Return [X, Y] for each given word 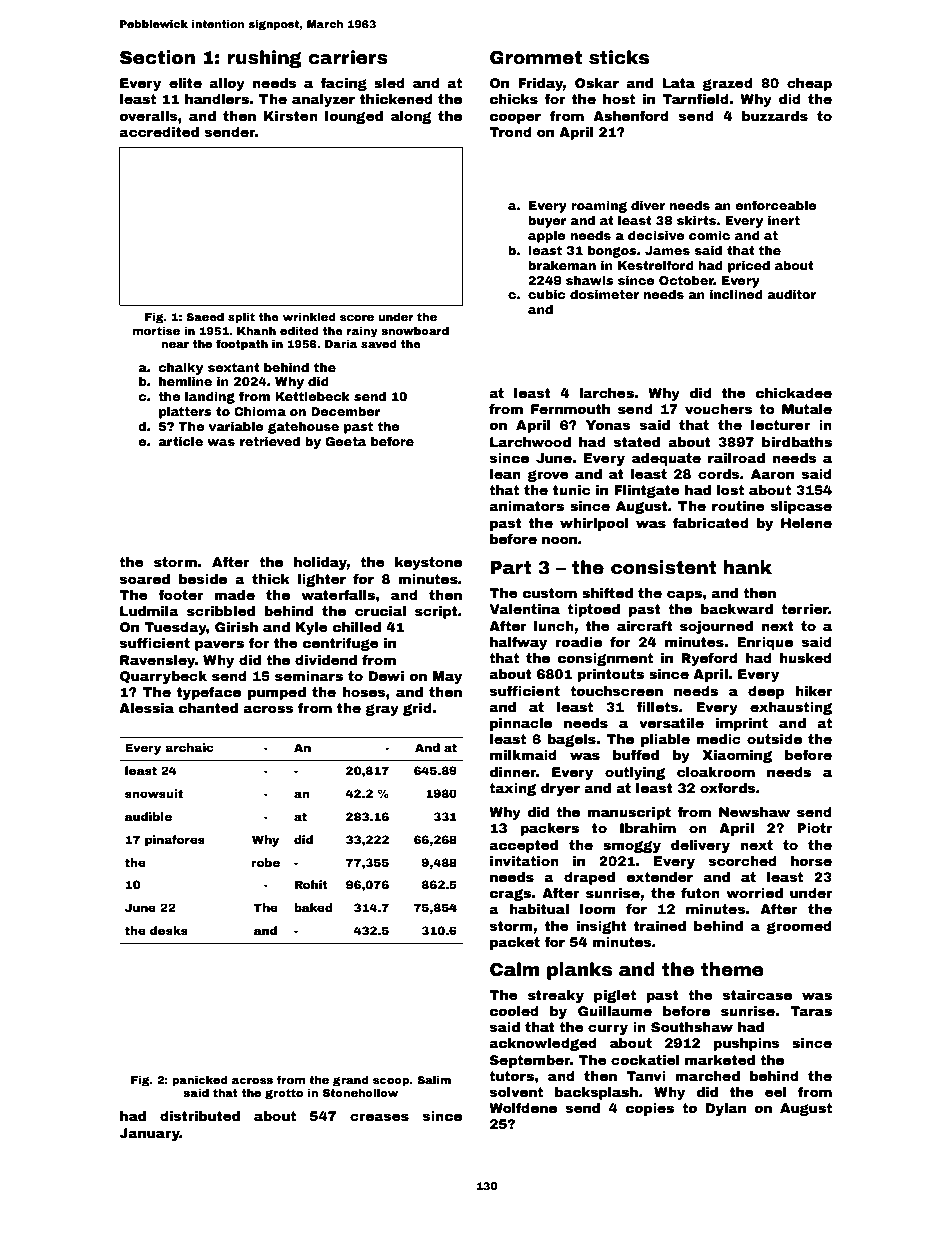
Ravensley [157, 661]
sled [389, 83]
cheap [809, 84]
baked [313, 907]
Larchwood [530, 442]
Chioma [260, 411]
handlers [217, 99]
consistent [664, 567]
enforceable [776, 205]
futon [700, 893]
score [357, 318]
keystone [428, 563]
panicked [200, 1081]
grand [351, 1081]
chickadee [793, 393]
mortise [156, 330]
